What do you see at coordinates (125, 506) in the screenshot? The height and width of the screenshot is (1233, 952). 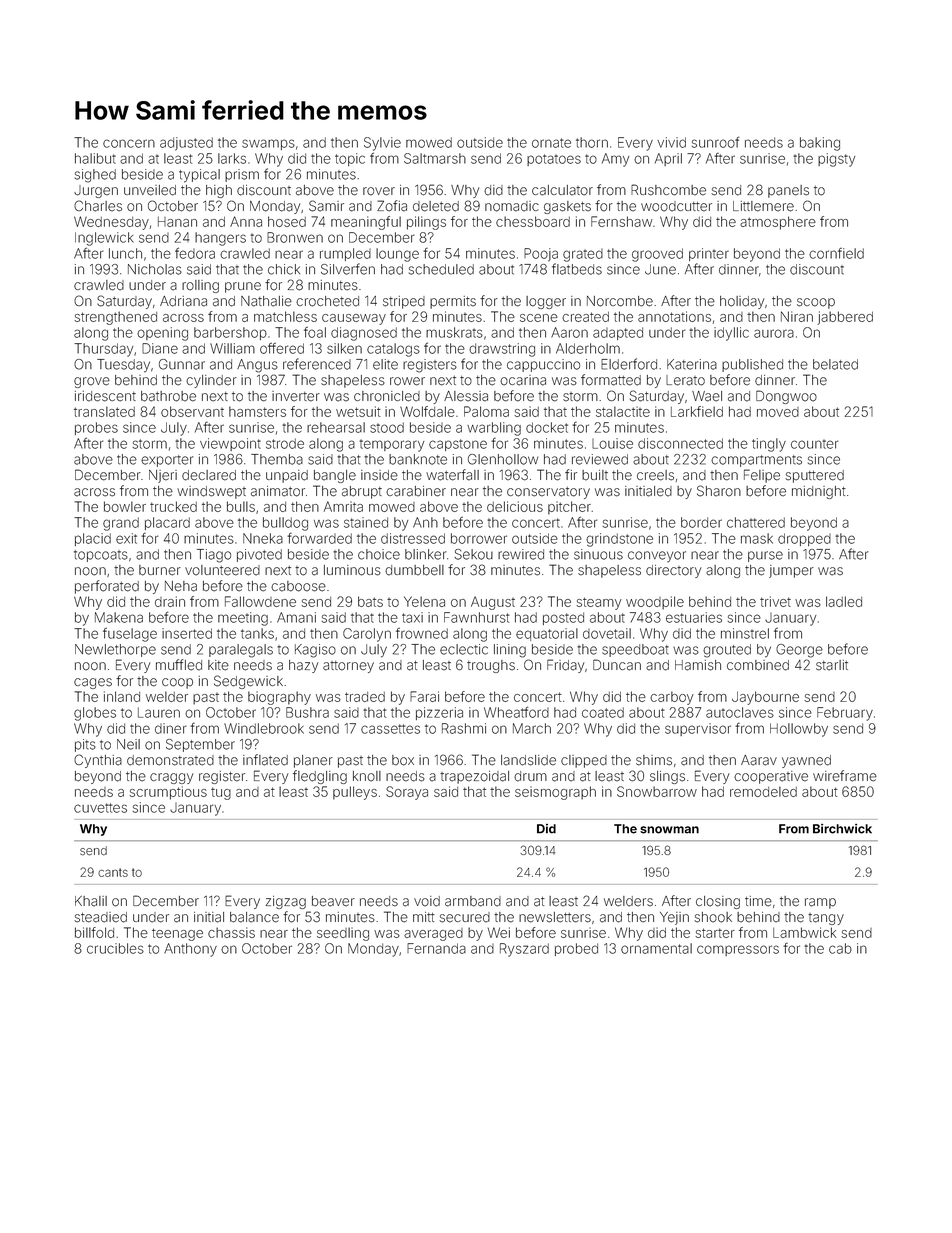 I see `bowler` at bounding box center [125, 506].
